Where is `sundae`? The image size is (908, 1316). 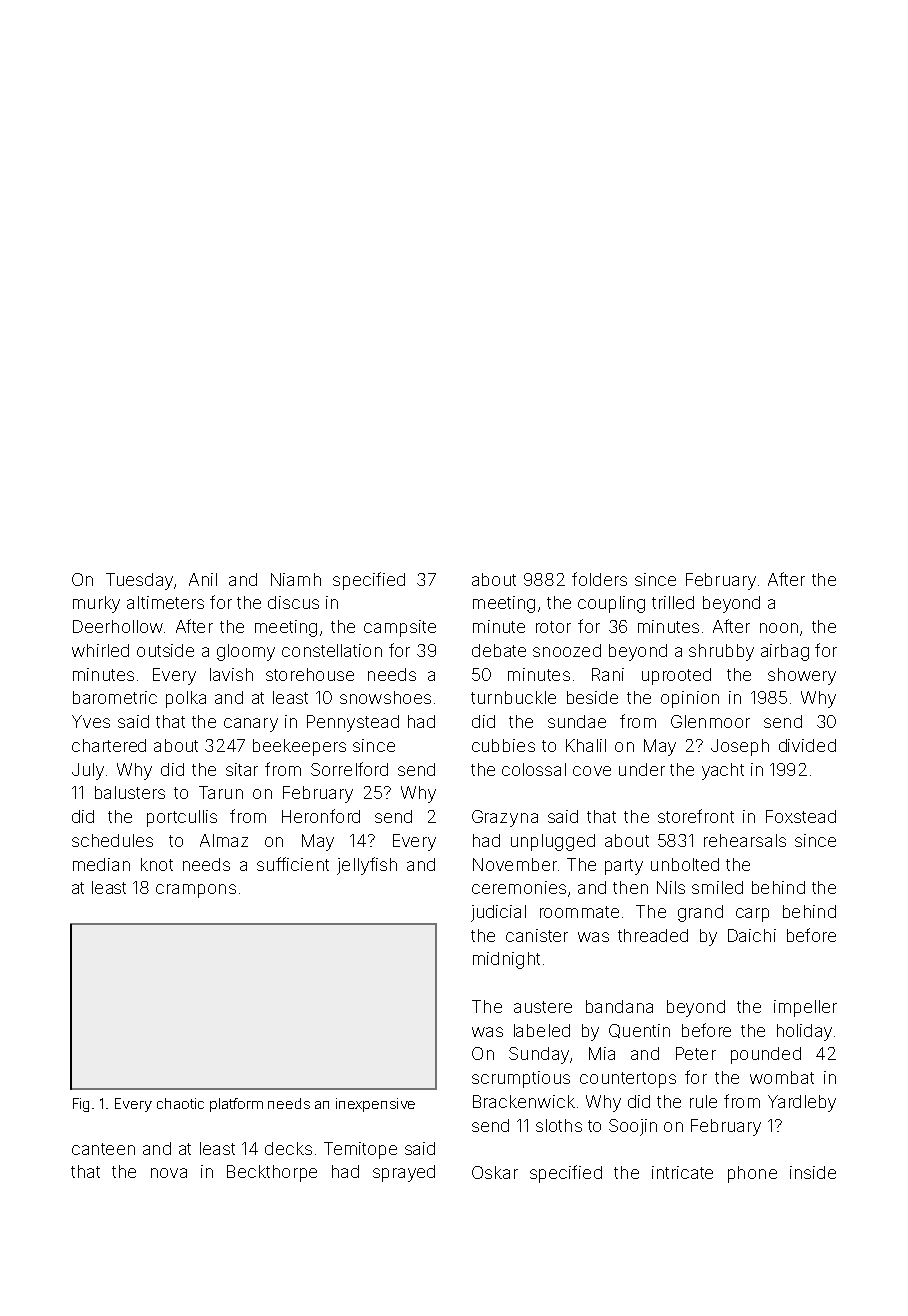 sundae is located at coordinates (577, 721).
